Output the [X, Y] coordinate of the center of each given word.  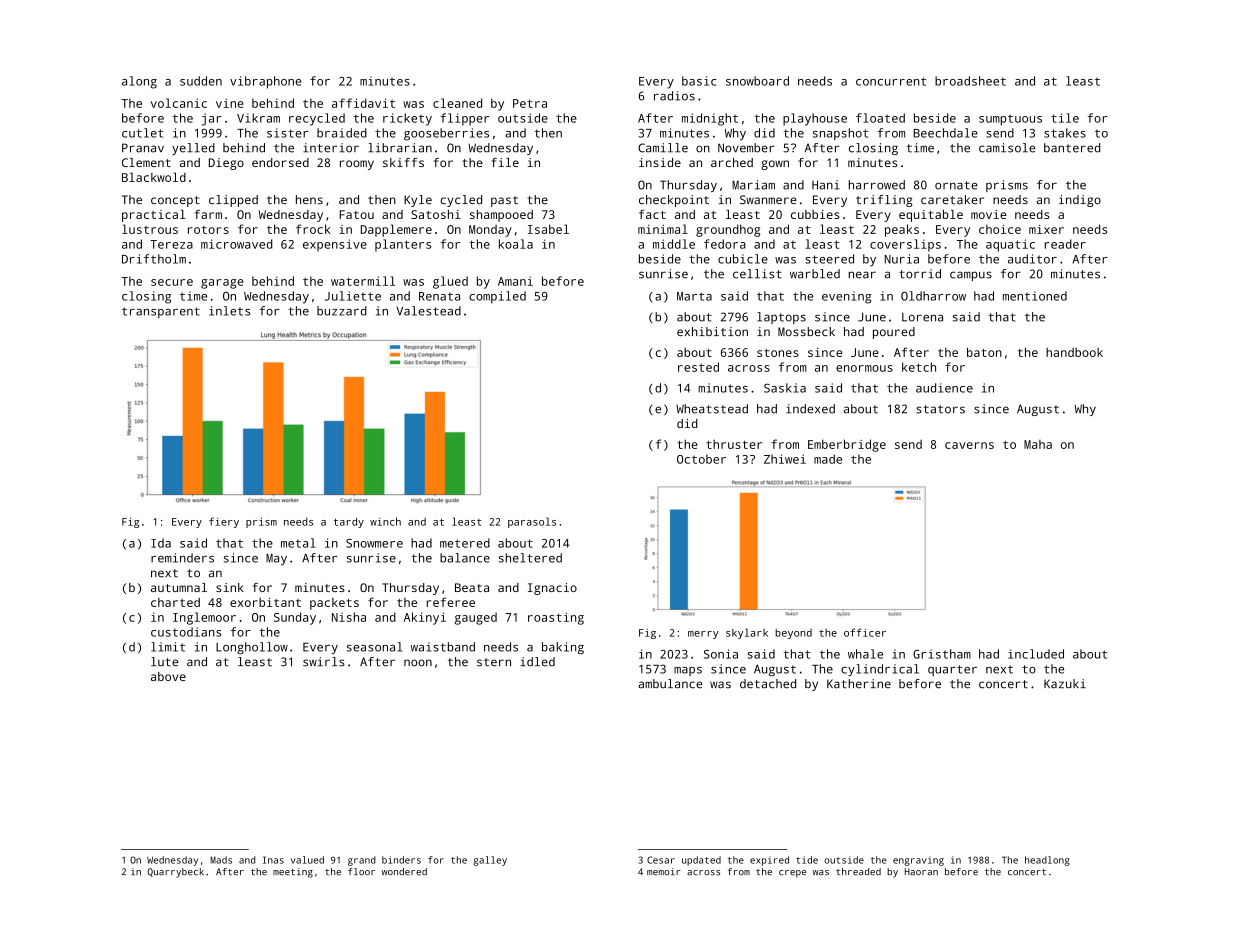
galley [490, 861]
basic [699, 81]
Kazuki [1065, 684]
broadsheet [970, 81]
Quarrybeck [175, 873]
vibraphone [266, 82]
